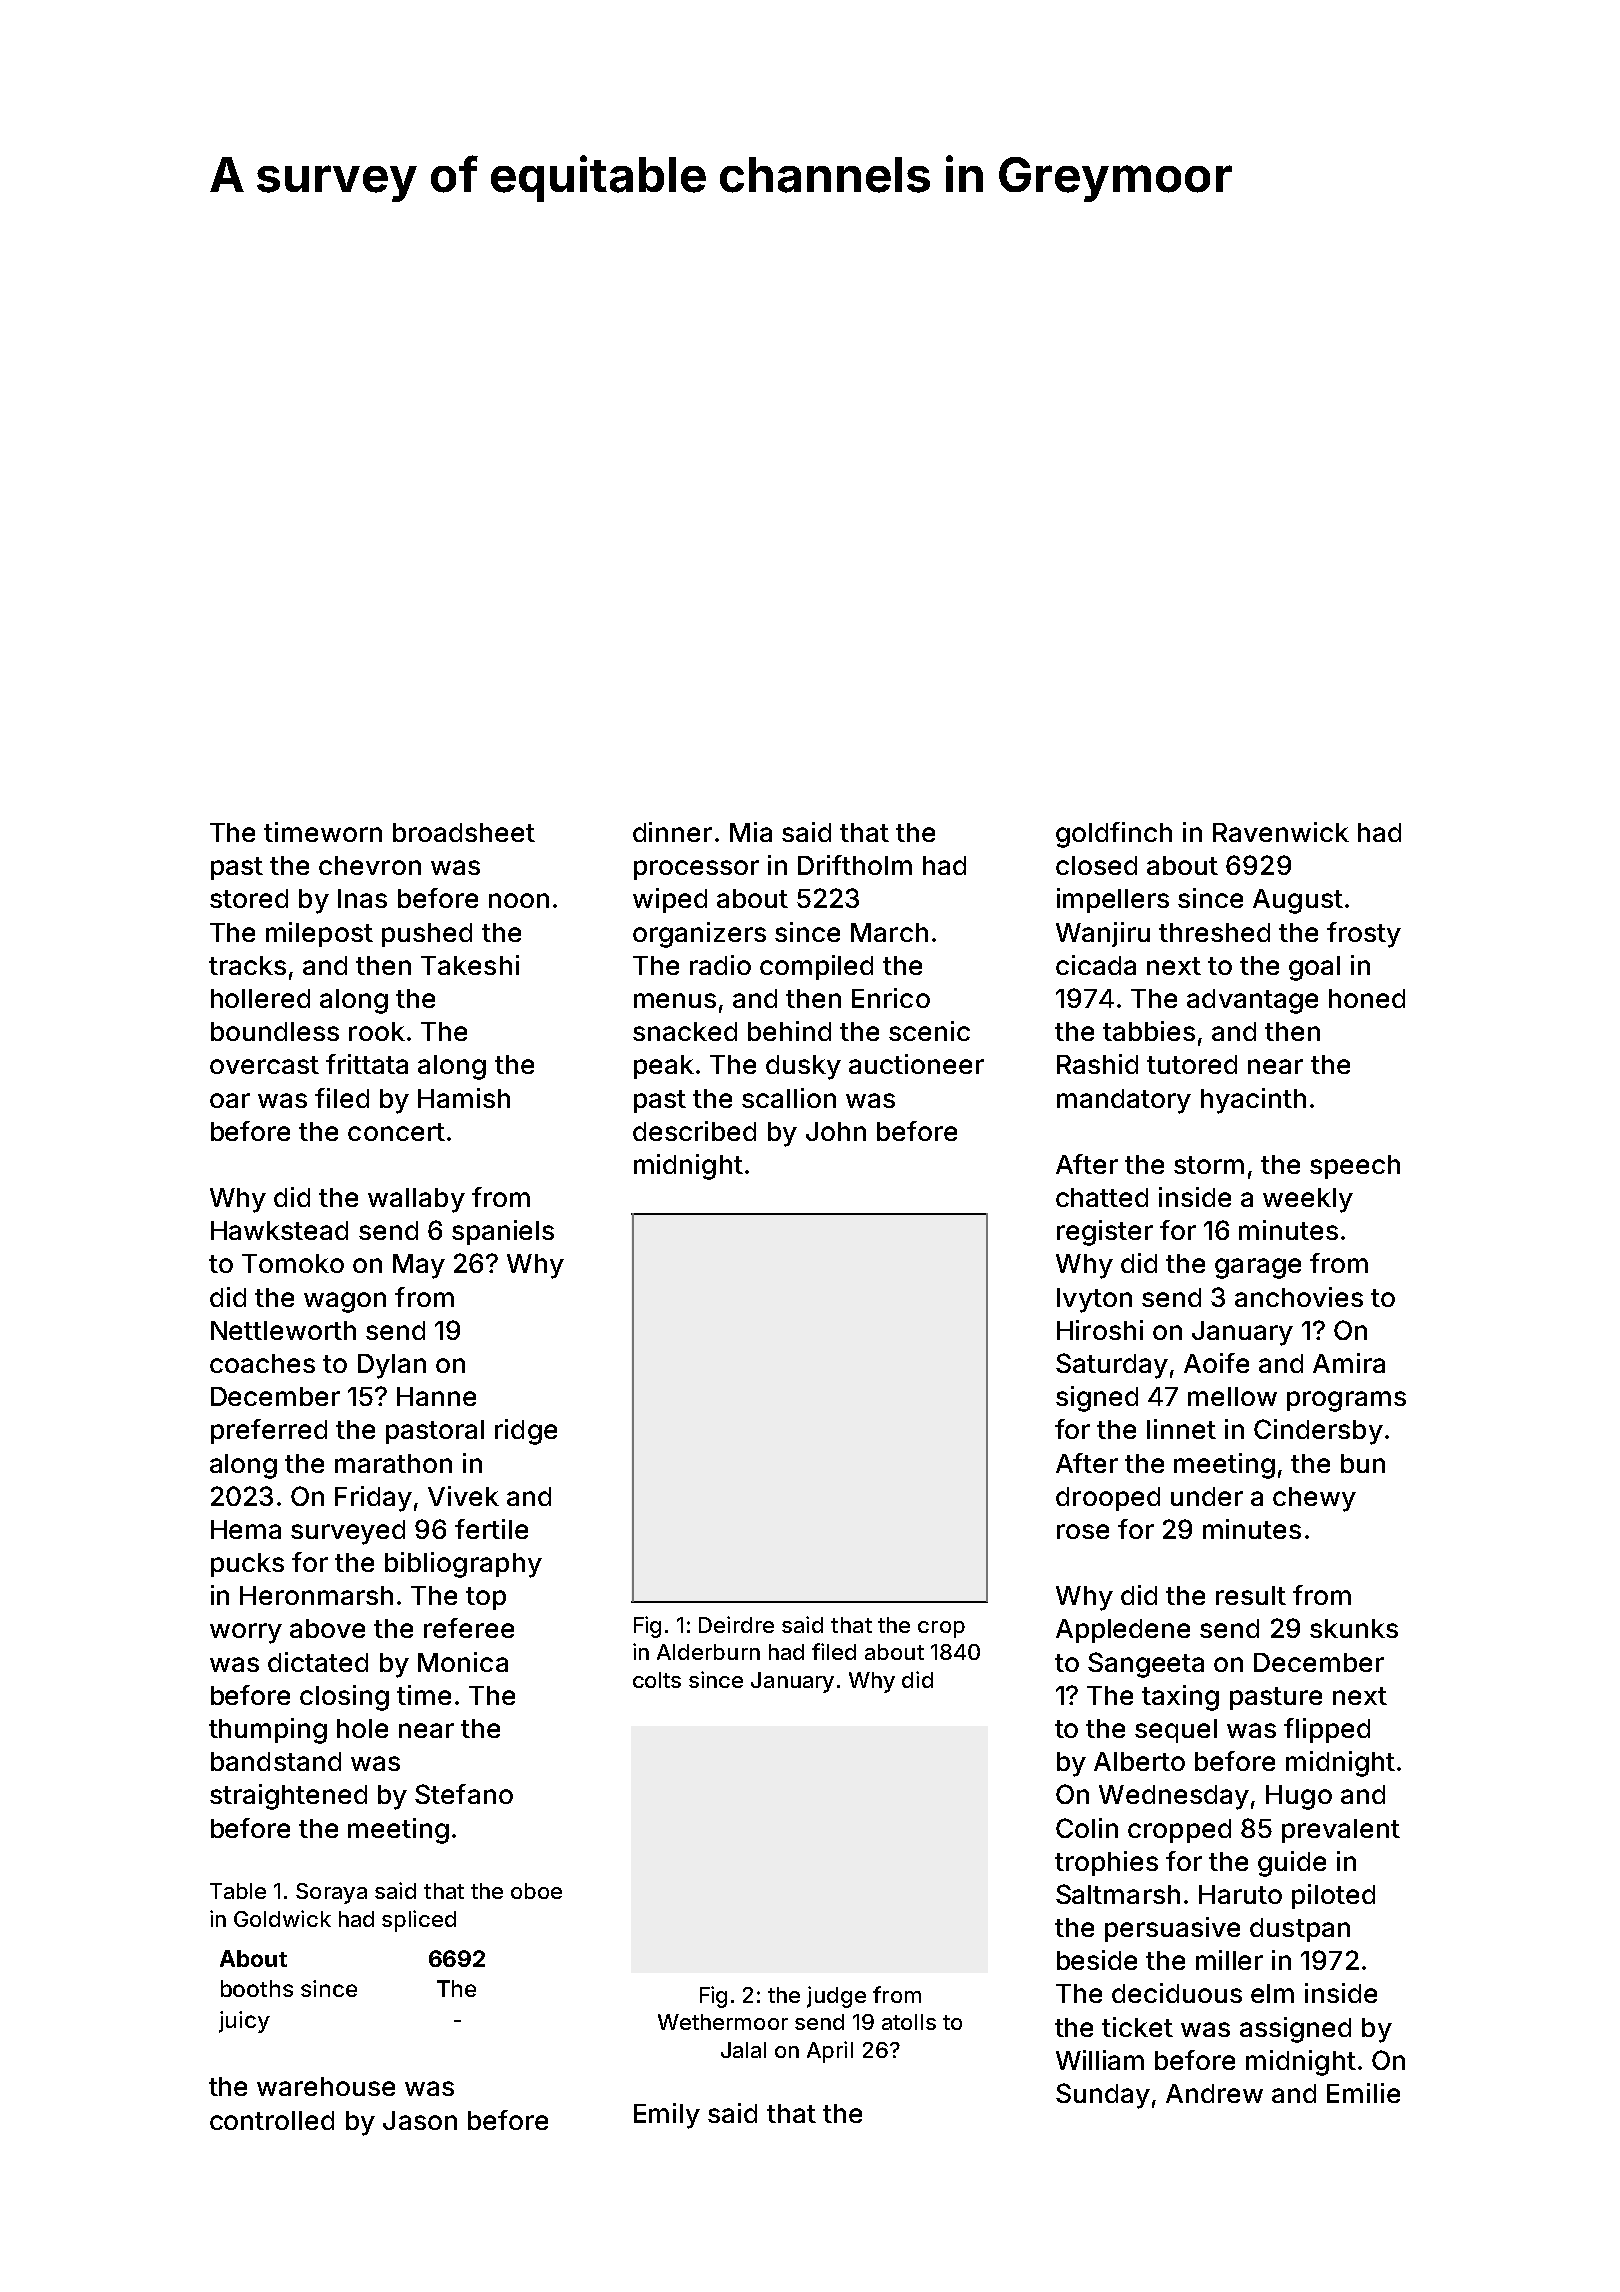  Describe the element at coordinates (272, 2120) in the screenshot. I see `controlled` at that location.
